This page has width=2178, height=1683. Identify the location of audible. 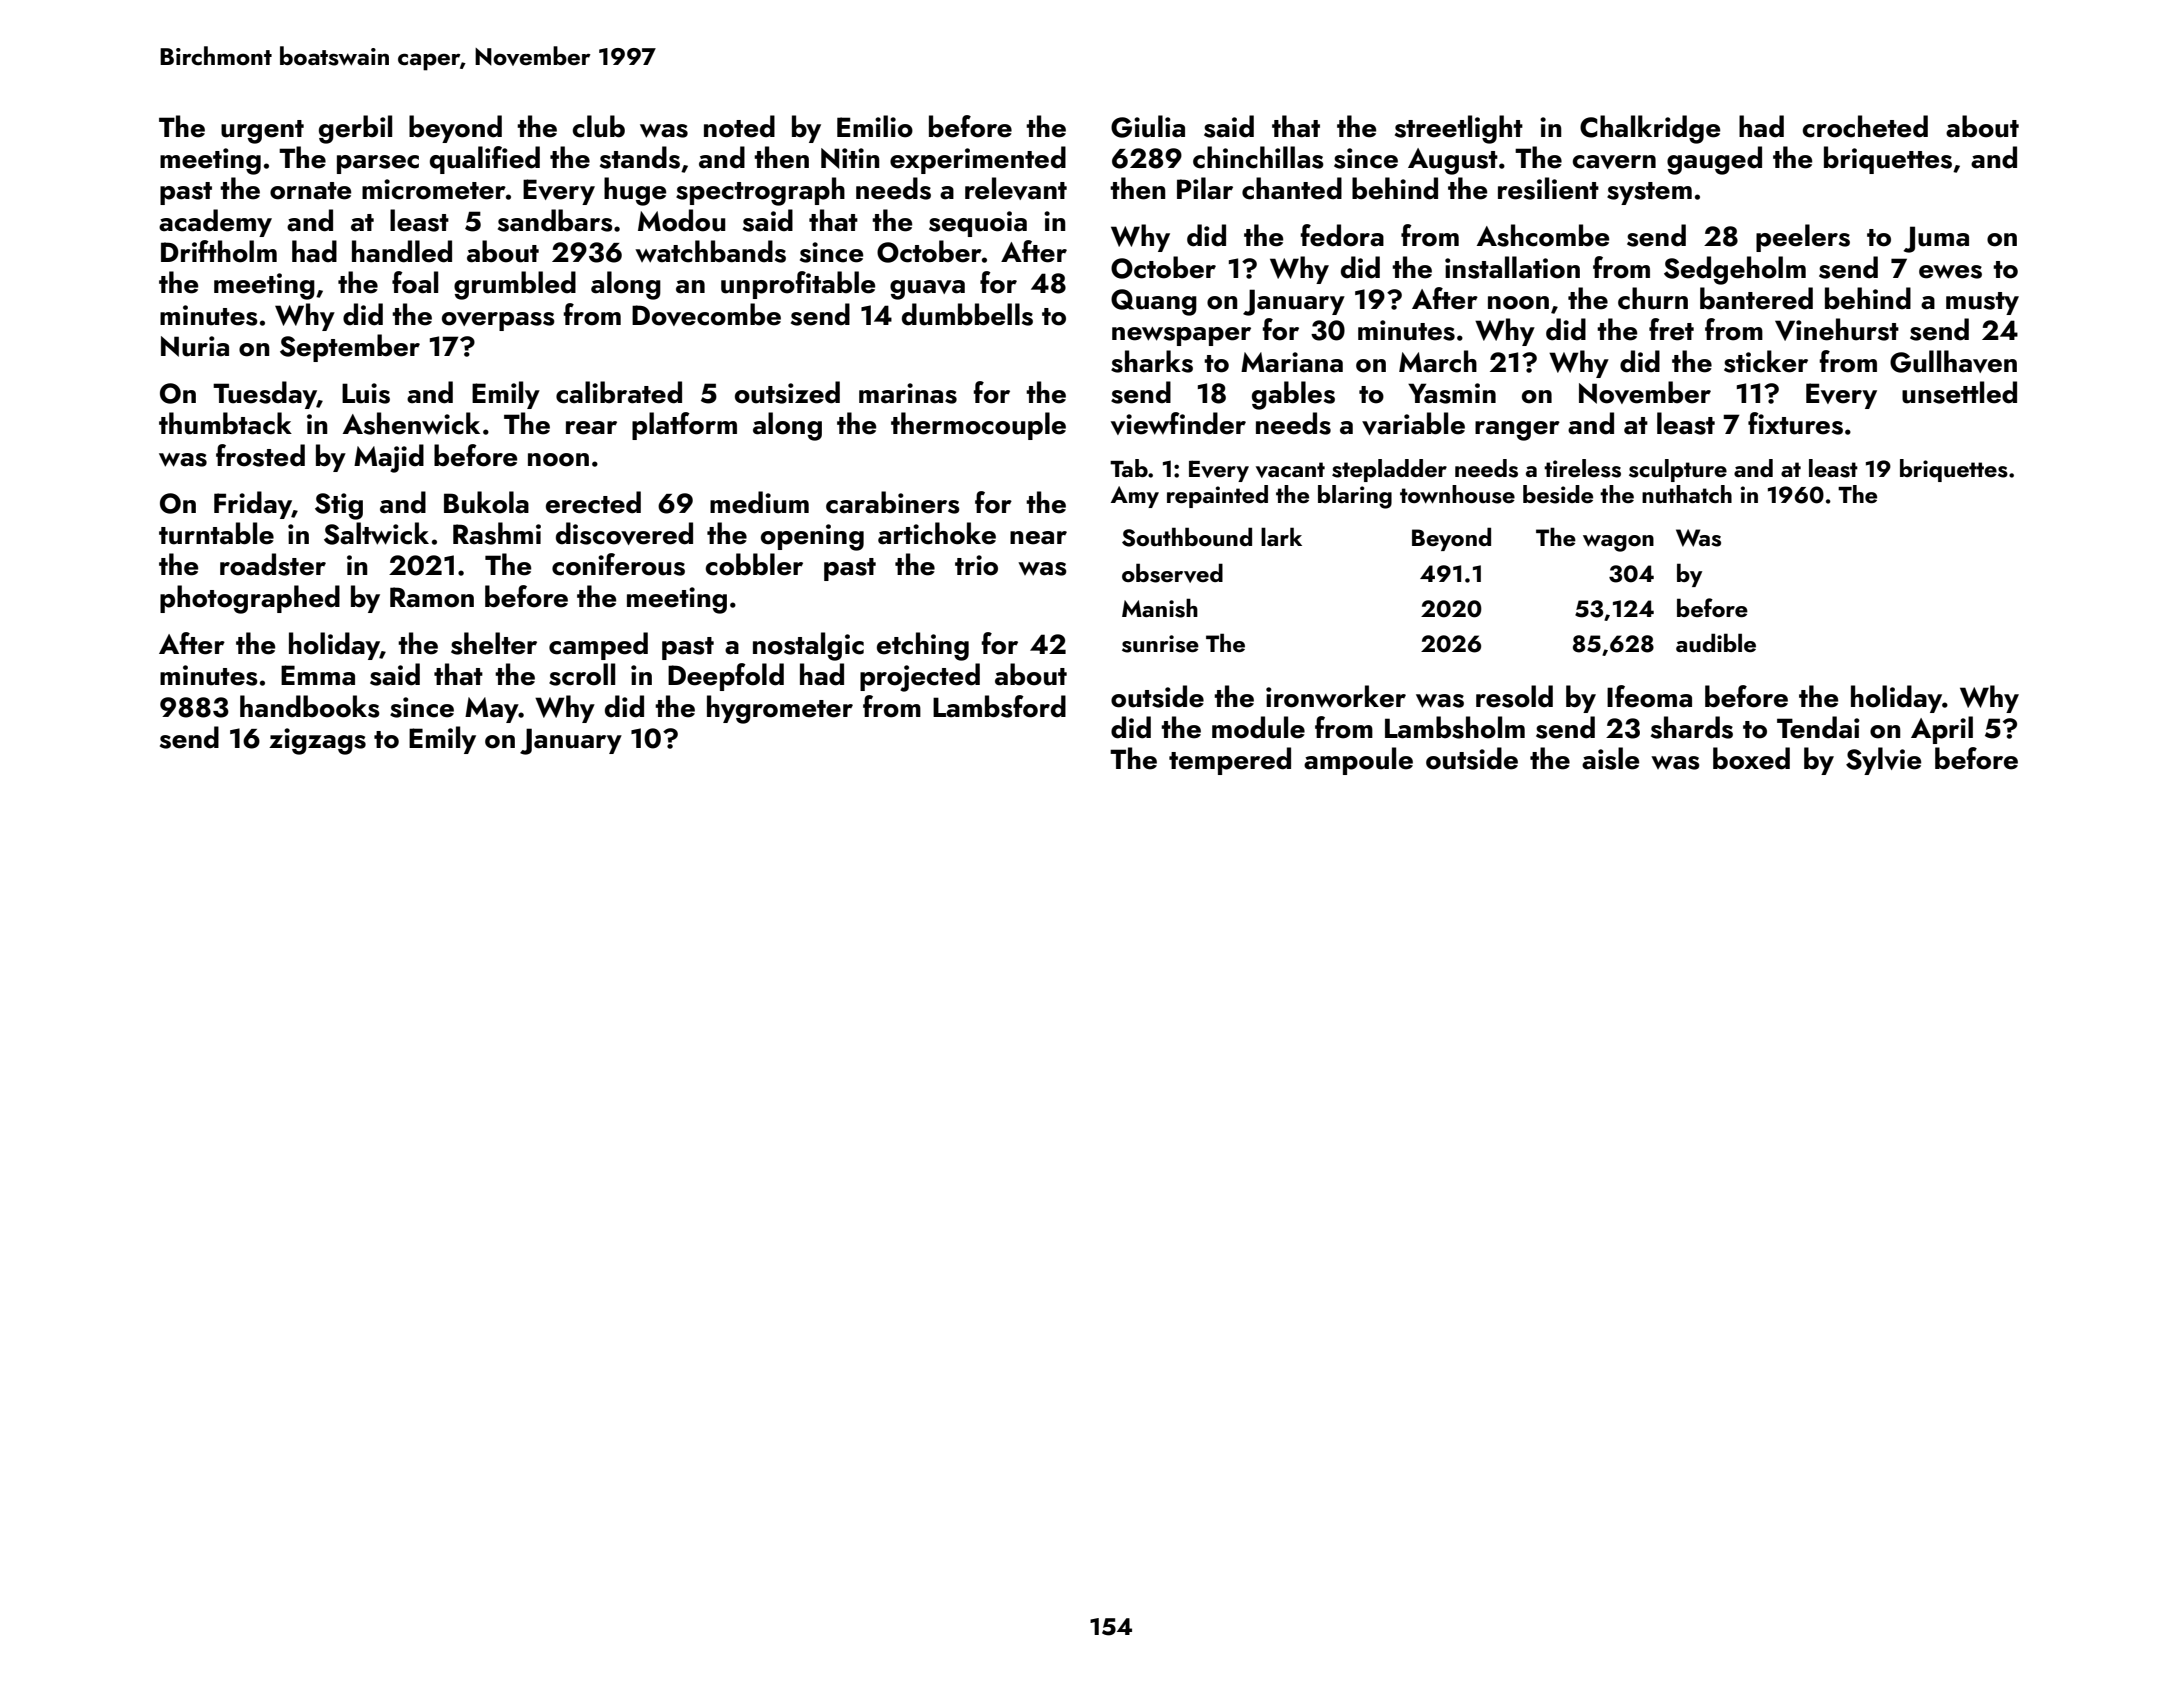
(1716, 643).
